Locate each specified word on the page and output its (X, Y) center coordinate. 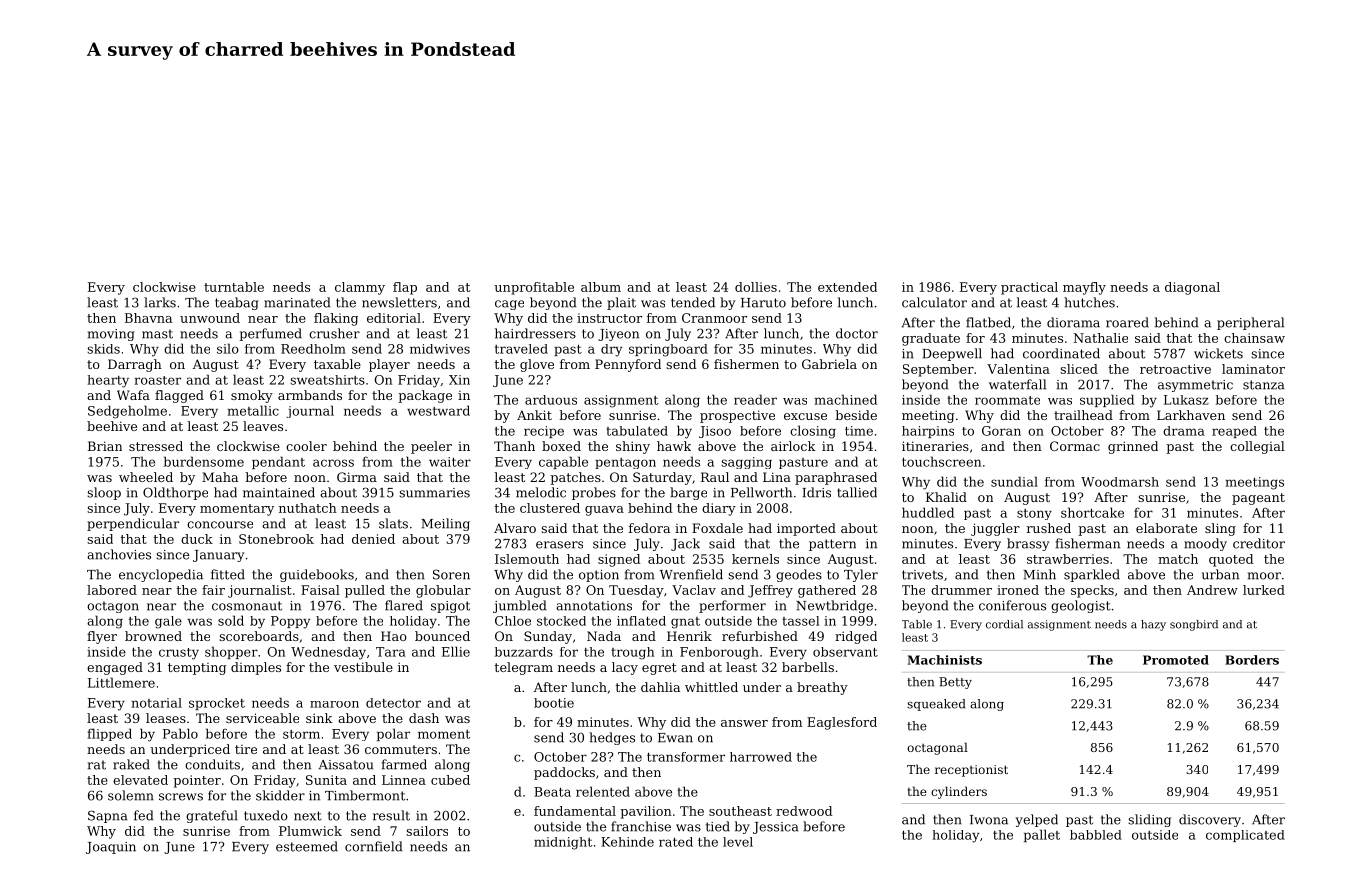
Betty (955, 683)
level (738, 842)
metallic (253, 410)
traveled (521, 349)
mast (157, 334)
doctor (857, 333)
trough (632, 653)
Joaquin (111, 848)
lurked (1264, 590)
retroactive (1175, 369)
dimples (256, 668)
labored (112, 590)
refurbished (760, 636)
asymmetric (1195, 386)
